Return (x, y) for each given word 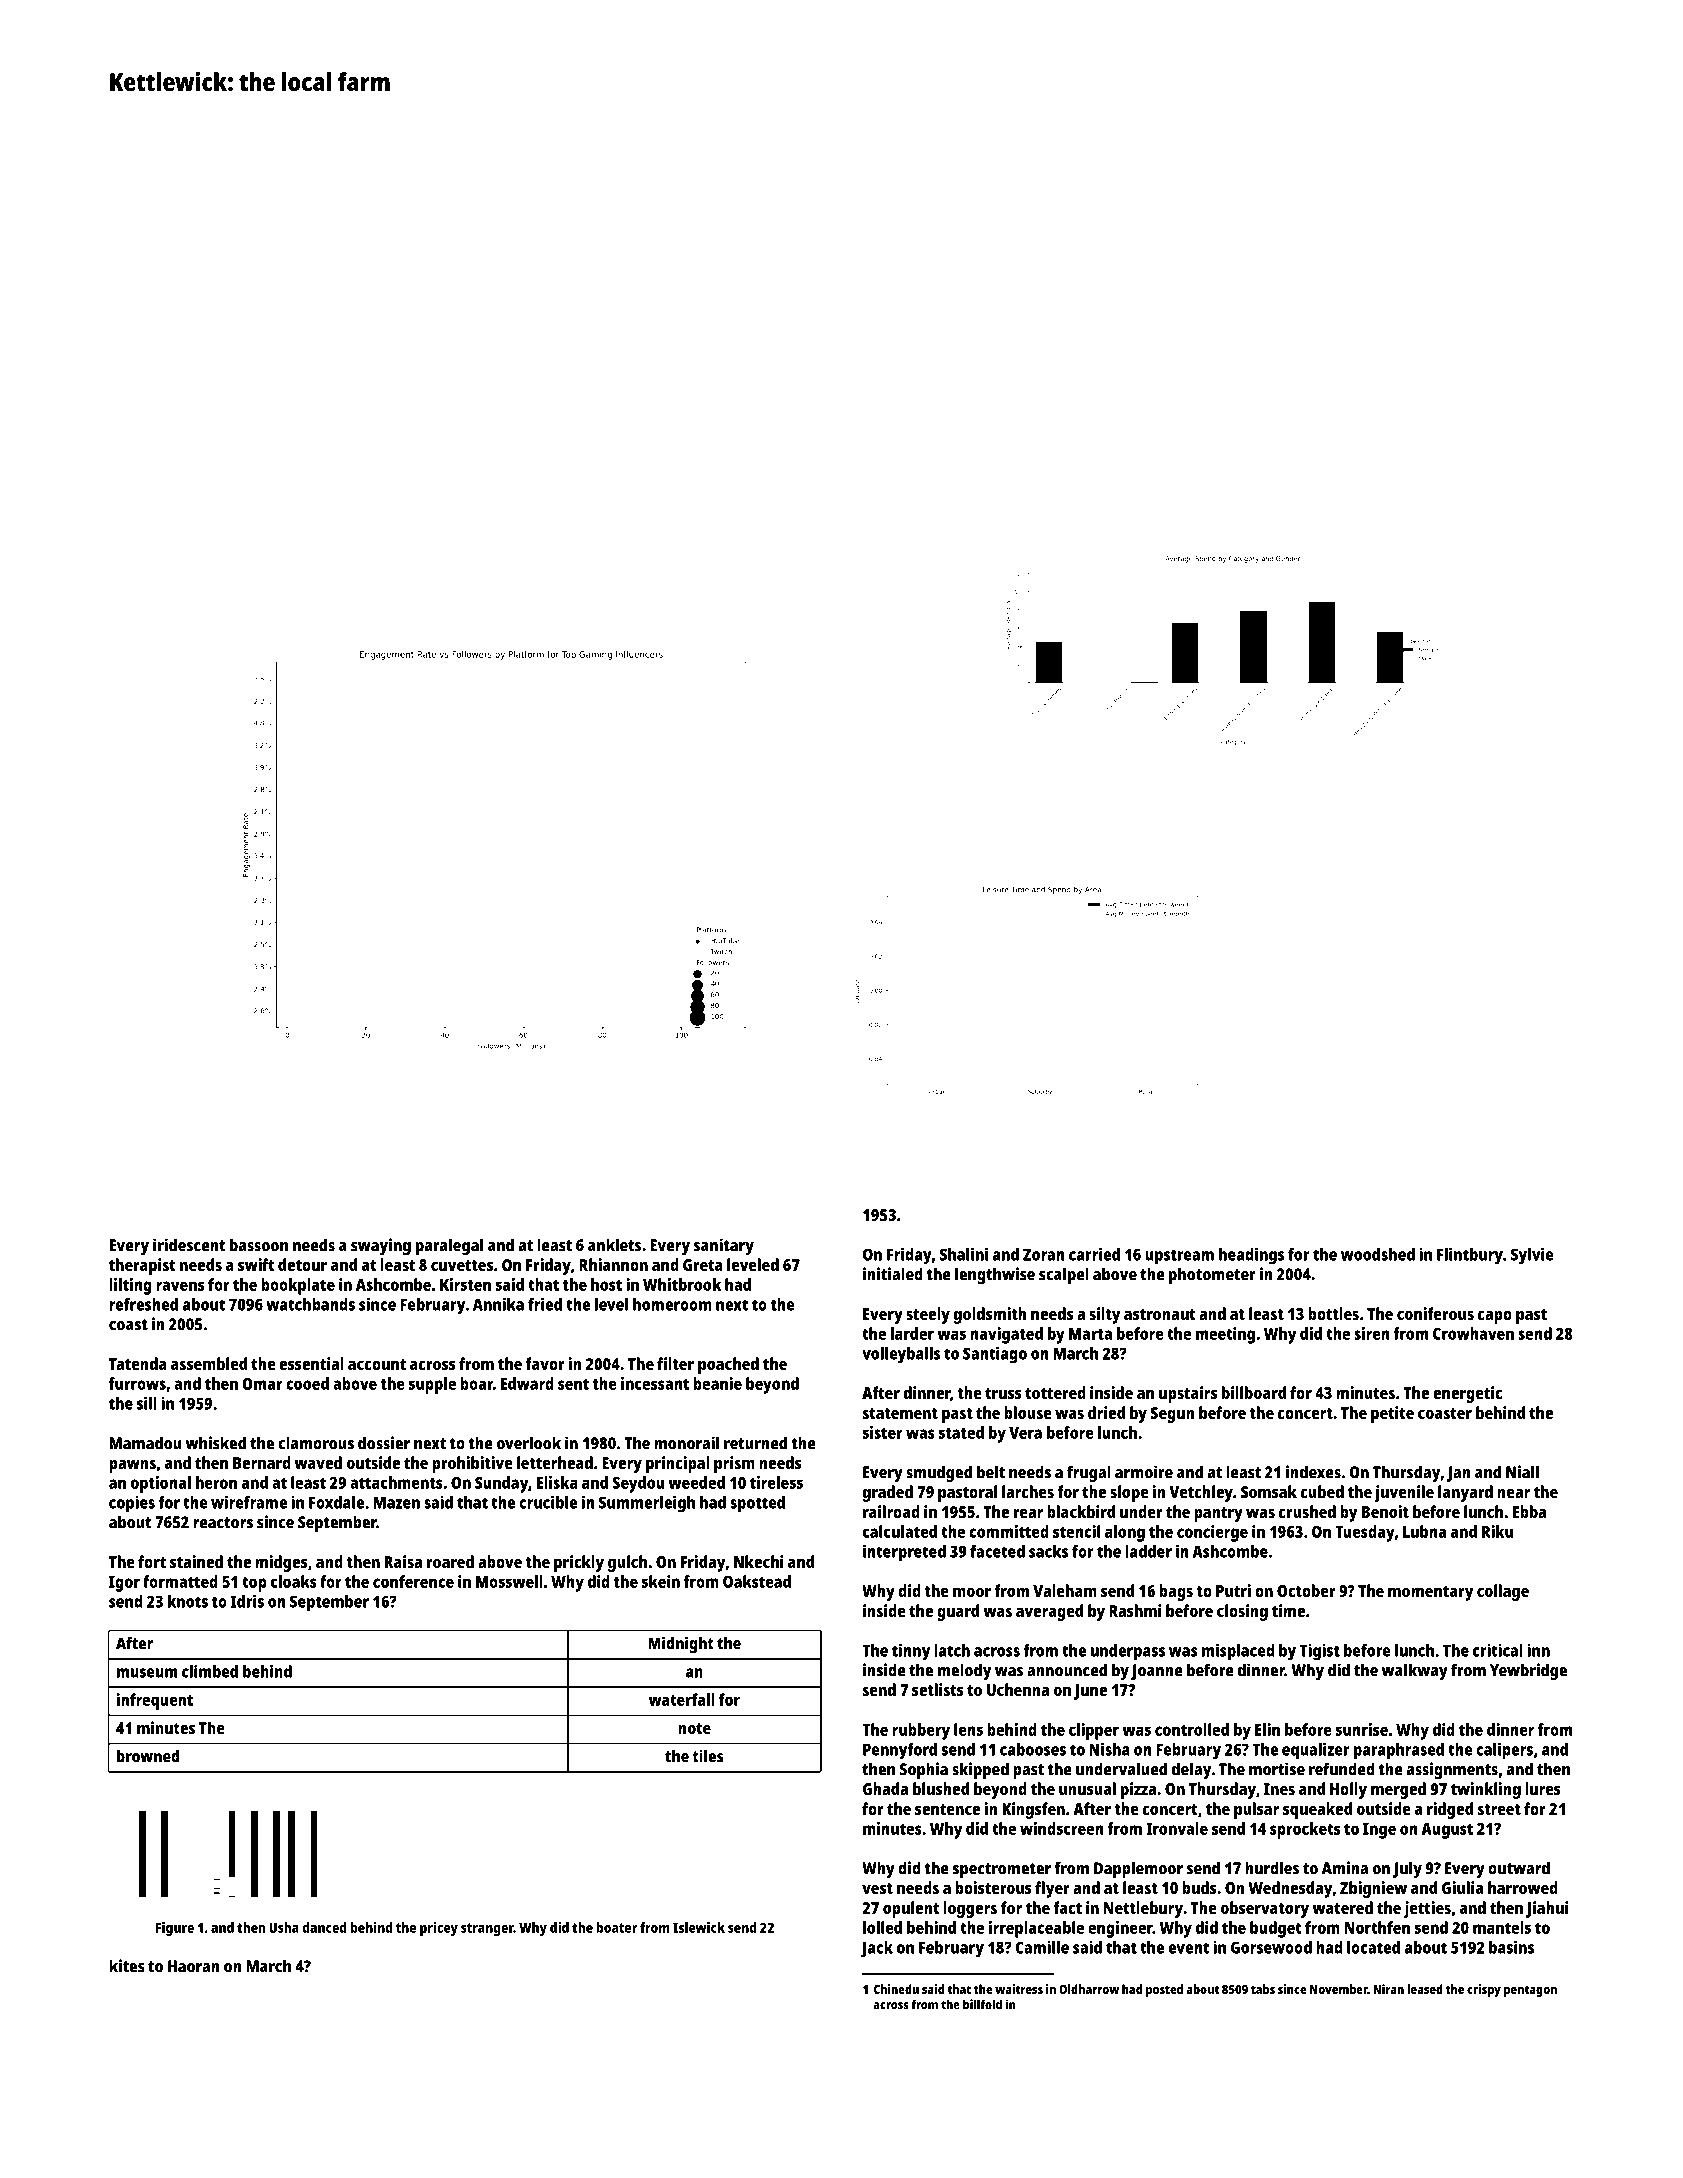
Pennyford (900, 1751)
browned (148, 1756)
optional (161, 1484)
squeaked (1317, 1810)
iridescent (189, 1245)
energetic (1467, 1394)
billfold (982, 2004)
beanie (717, 1383)
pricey (439, 1929)
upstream (1179, 1256)
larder (912, 1333)
